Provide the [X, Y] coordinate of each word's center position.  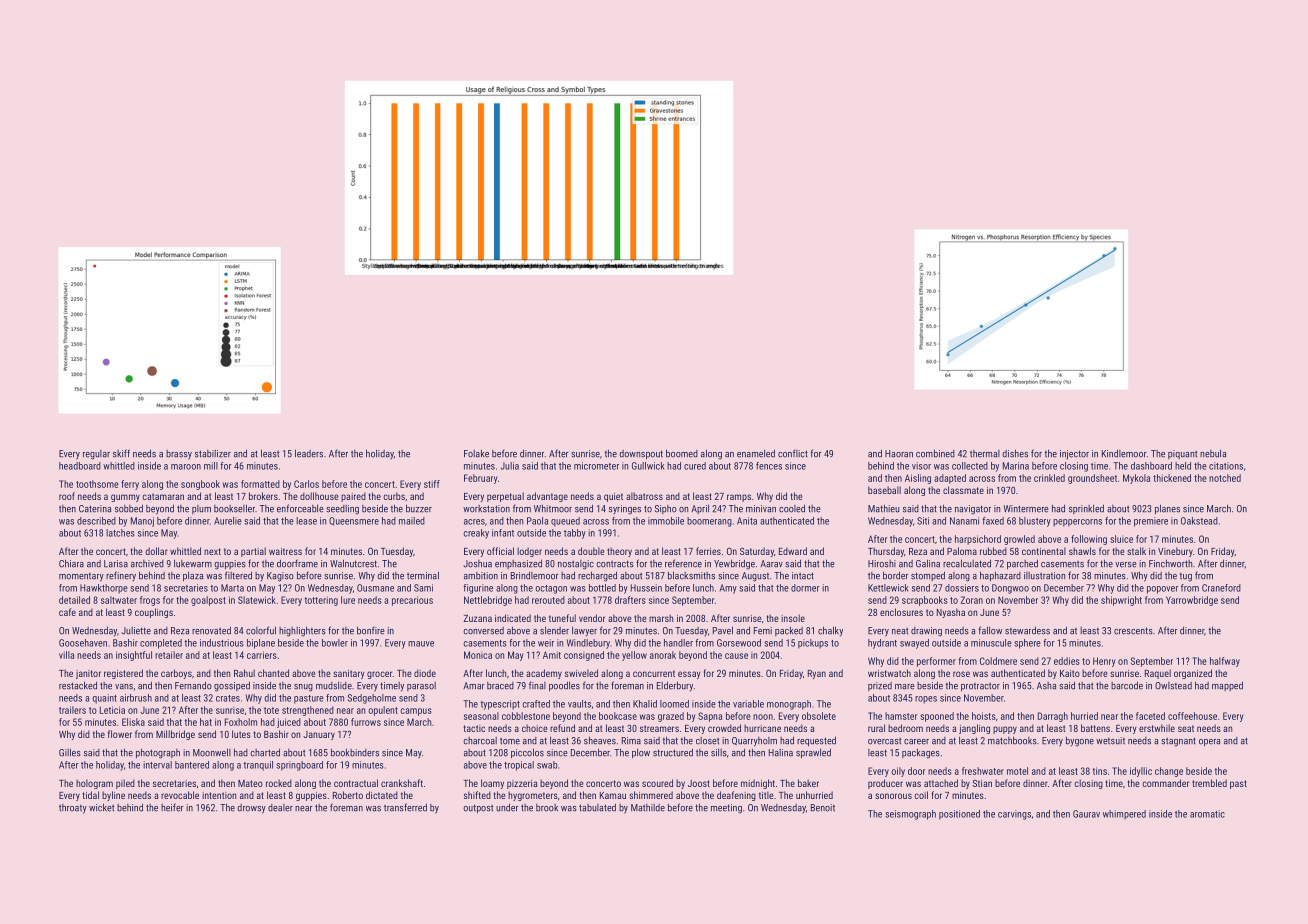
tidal [91, 795]
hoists [984, 716]
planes [1167, 509]
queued [565, 522]
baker [808, 783]
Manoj [142, 522]
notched [1225, 478]
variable [748, 704]
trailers [72, 710]
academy [544, 674]
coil [921, 795]
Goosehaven [83, 643]
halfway [1225, 662]
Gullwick [648, 466]
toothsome [97, 484]
